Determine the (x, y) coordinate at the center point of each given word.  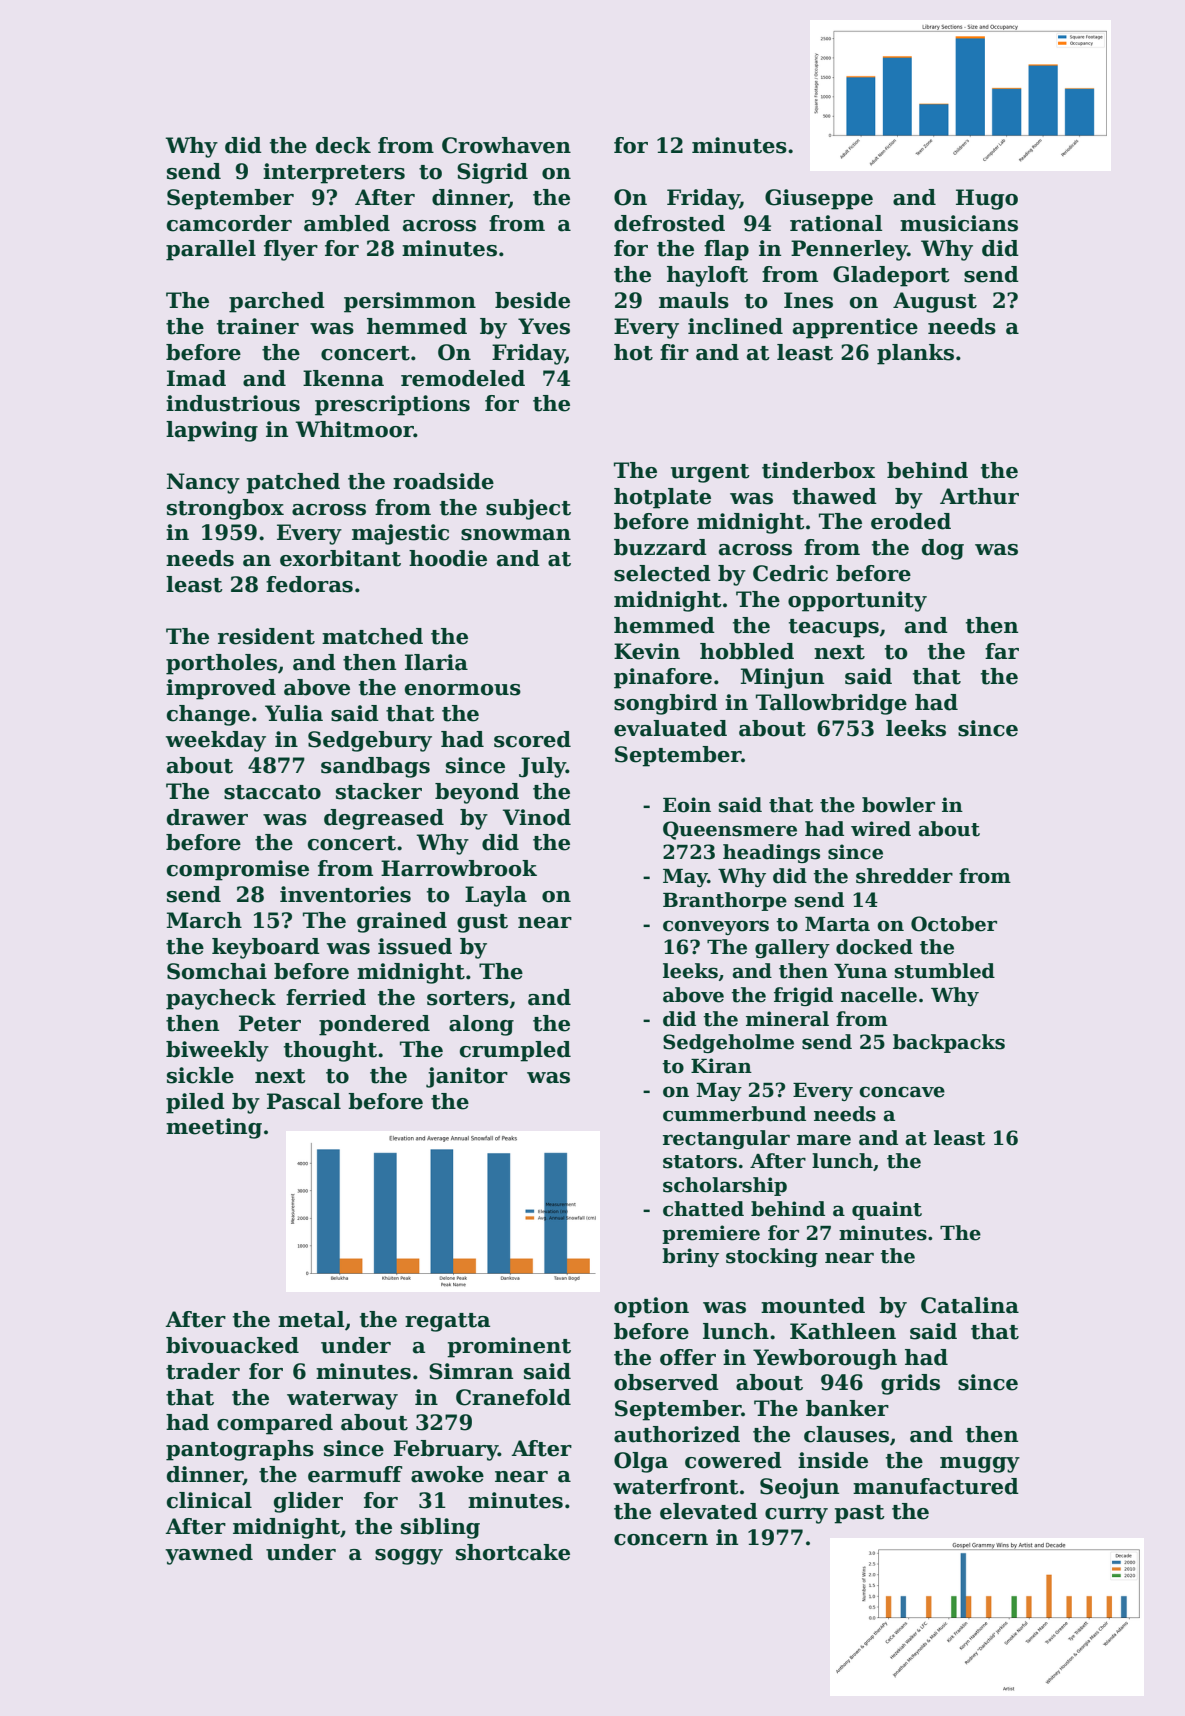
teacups (834, 628)
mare (824, 1140)
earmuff (355, 1474)
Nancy (203, 483)
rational (836, 223)
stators (700, 1162)
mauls (694, 300)
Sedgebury (370, 741)
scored (532, 739)
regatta (447, 1322)
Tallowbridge (831, 704)
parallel (211, 250)
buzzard (660, 547)
